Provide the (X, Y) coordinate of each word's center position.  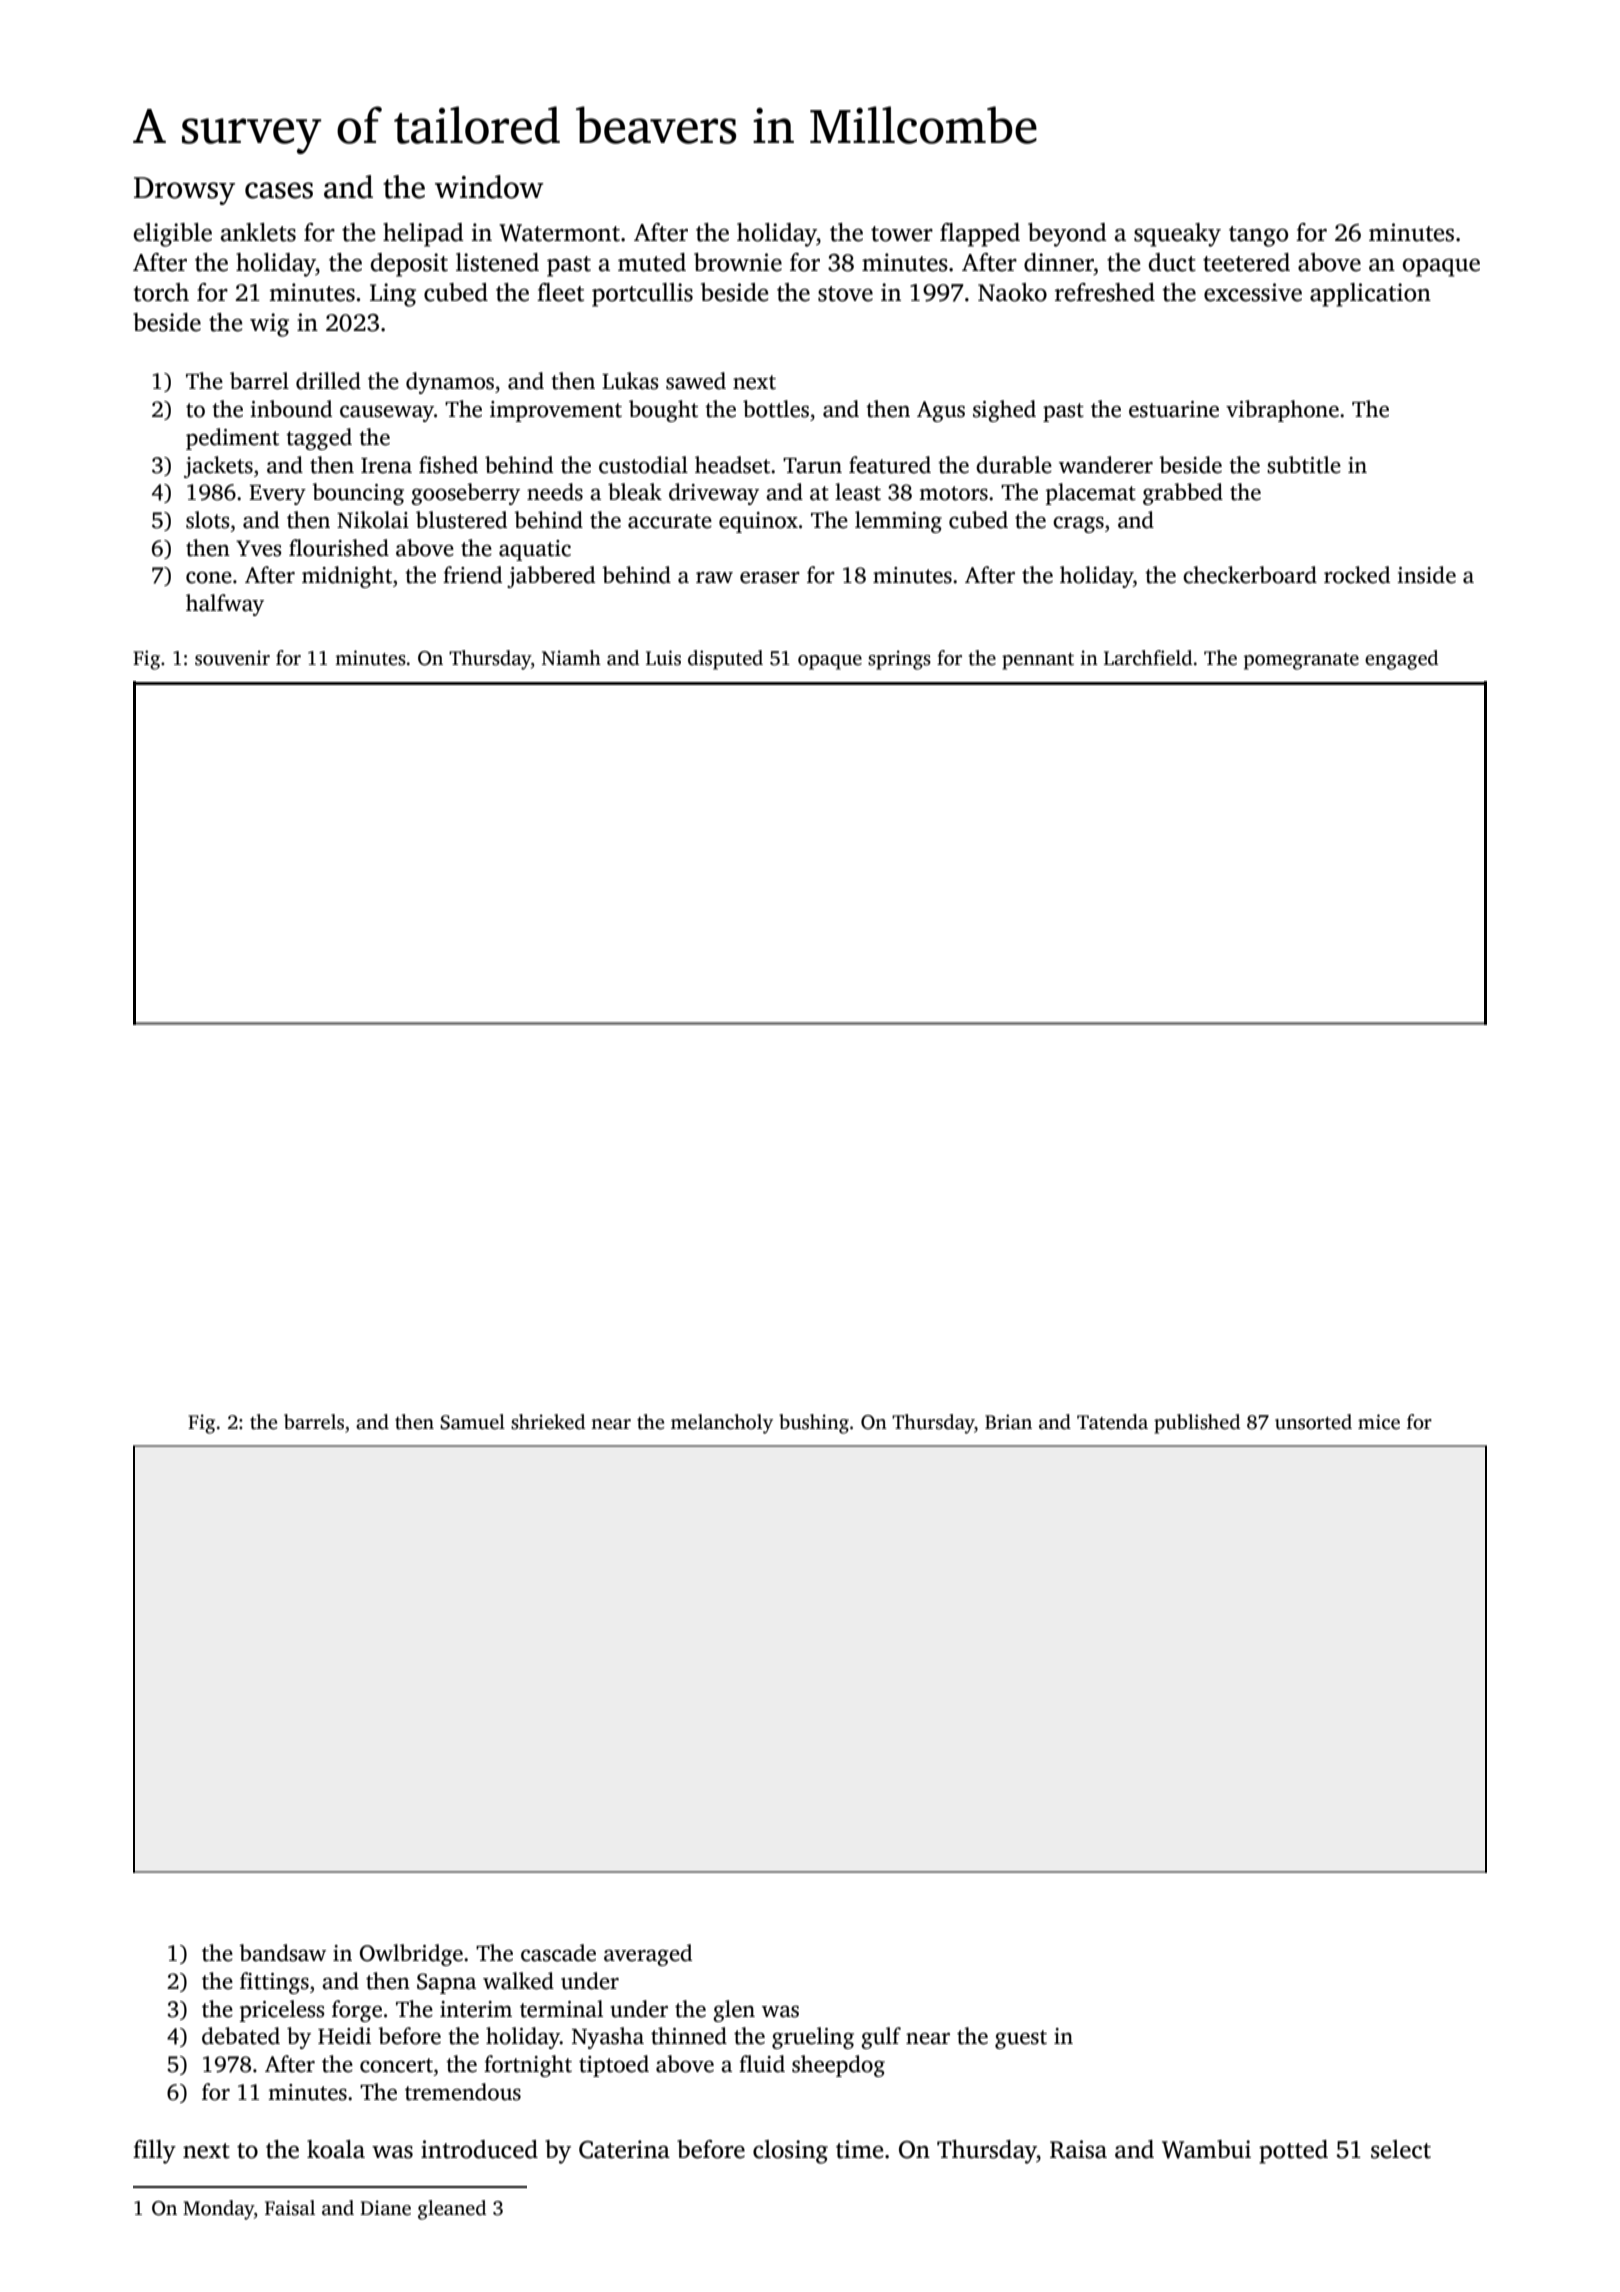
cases (279, 190)
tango (1258, 236)
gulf (881, 2038)
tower (902, 234)
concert (396, 2065)
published (1197, 1424)
